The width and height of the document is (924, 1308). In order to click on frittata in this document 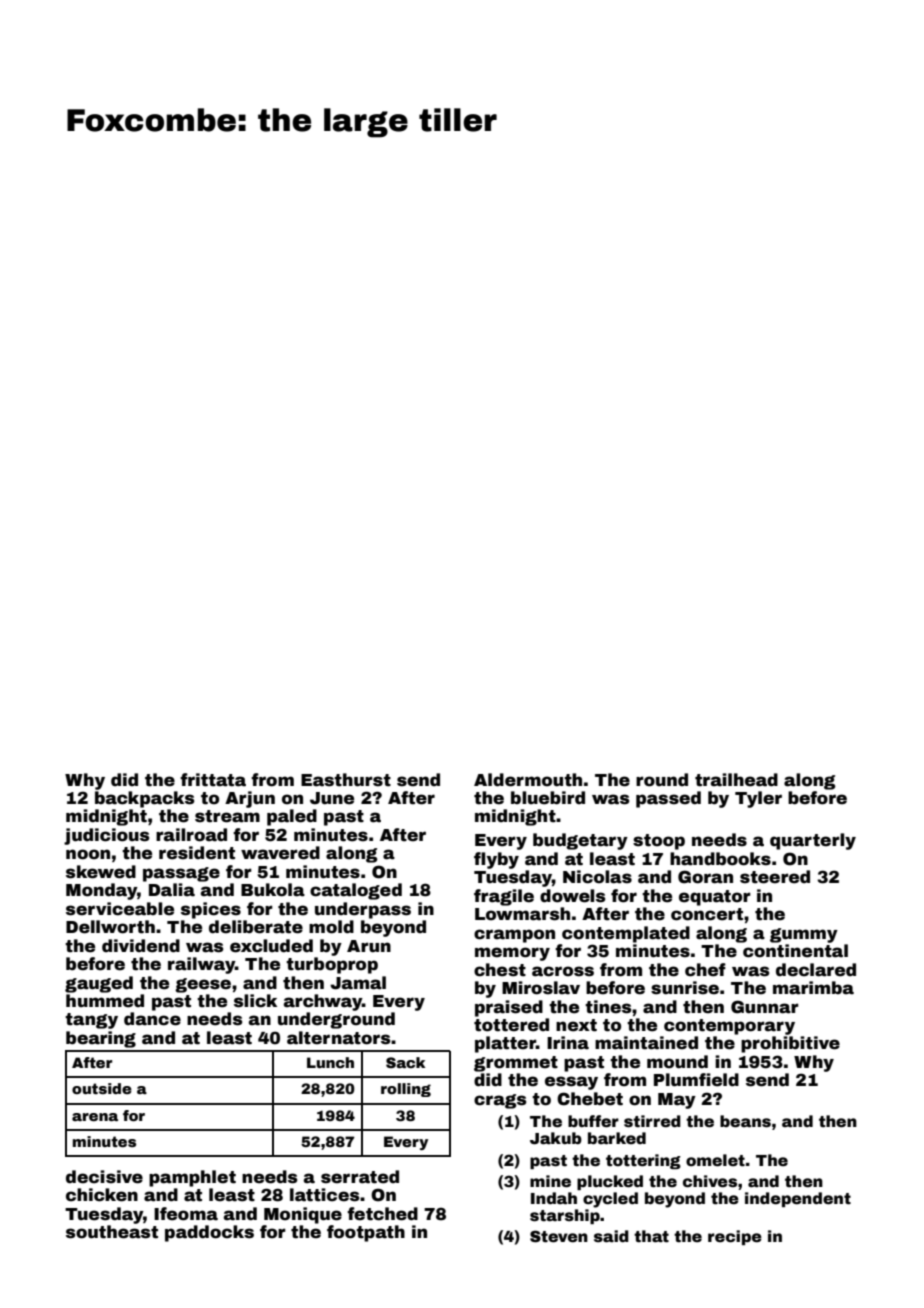, I will do `click(213, 780)`.
